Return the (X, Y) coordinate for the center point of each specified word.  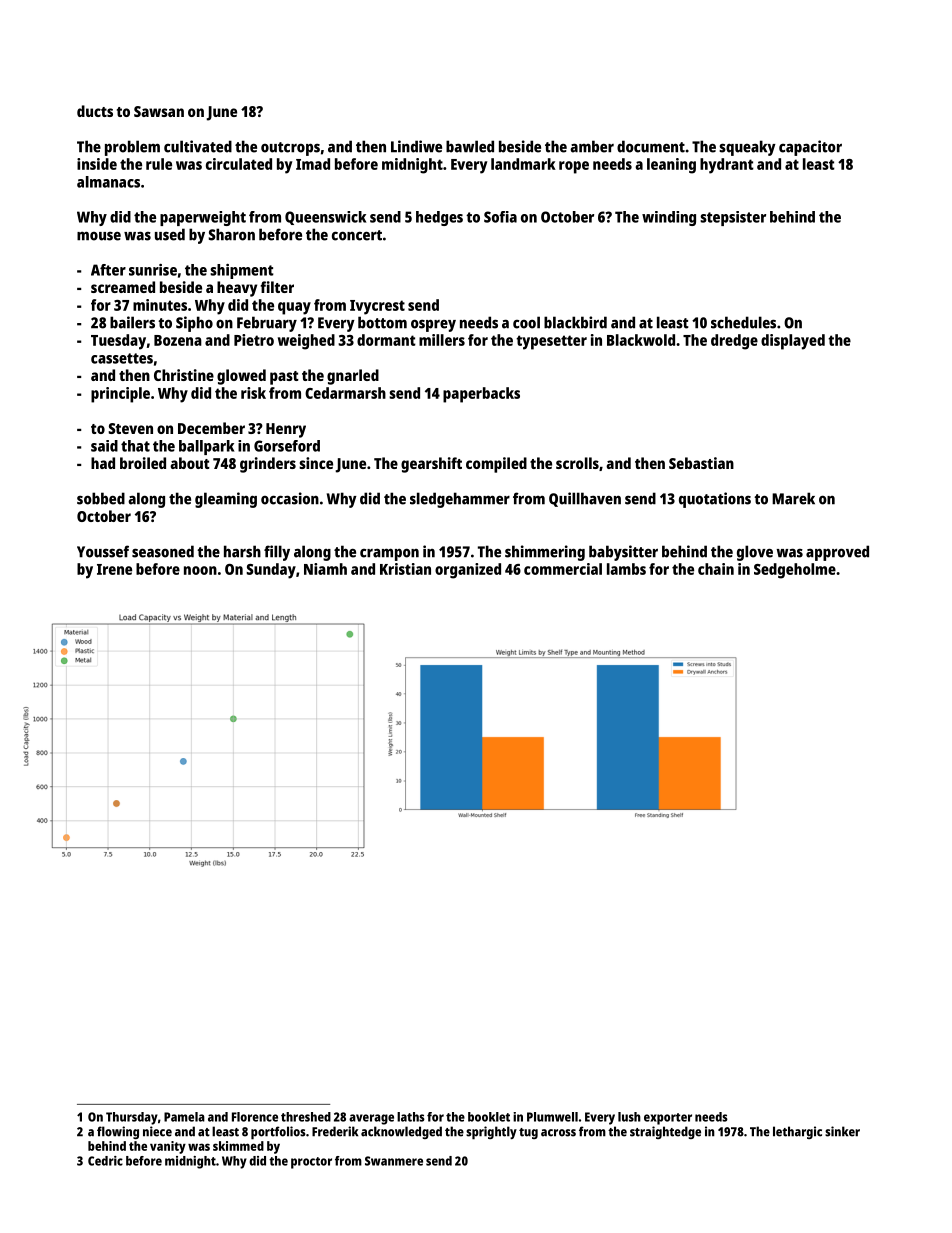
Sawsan (159, 111)
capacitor (810, 148)
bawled (470, 146)
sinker (842, 1131)
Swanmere (394, 1161)
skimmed (238, 1146)
